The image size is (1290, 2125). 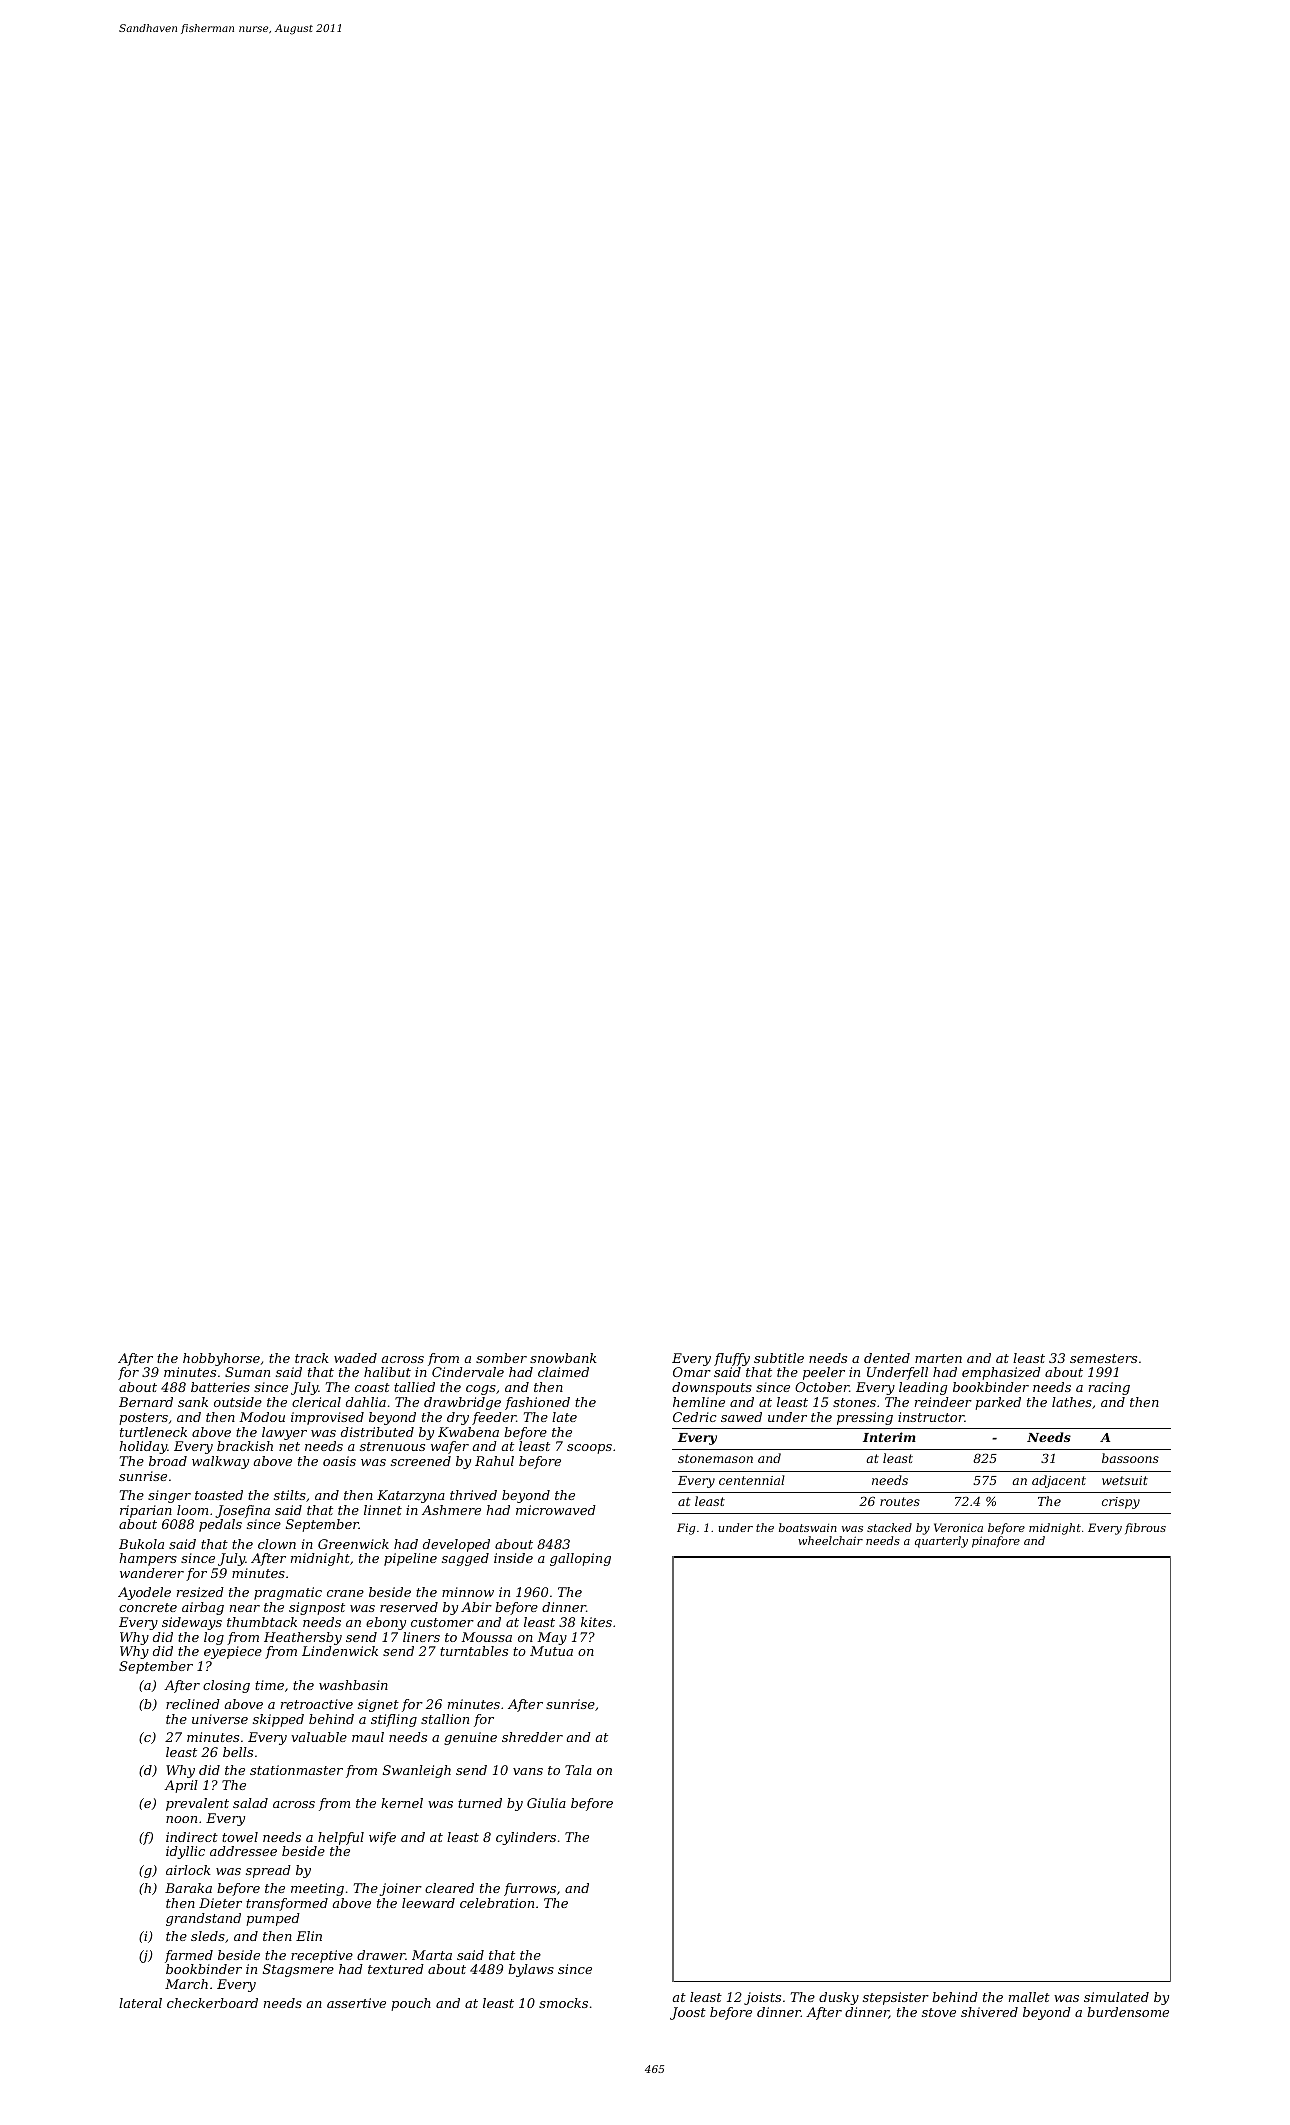 What do you see at coordinates (596, 1622) in the image?
I see `kites` at bounding box center [596, 1622].
